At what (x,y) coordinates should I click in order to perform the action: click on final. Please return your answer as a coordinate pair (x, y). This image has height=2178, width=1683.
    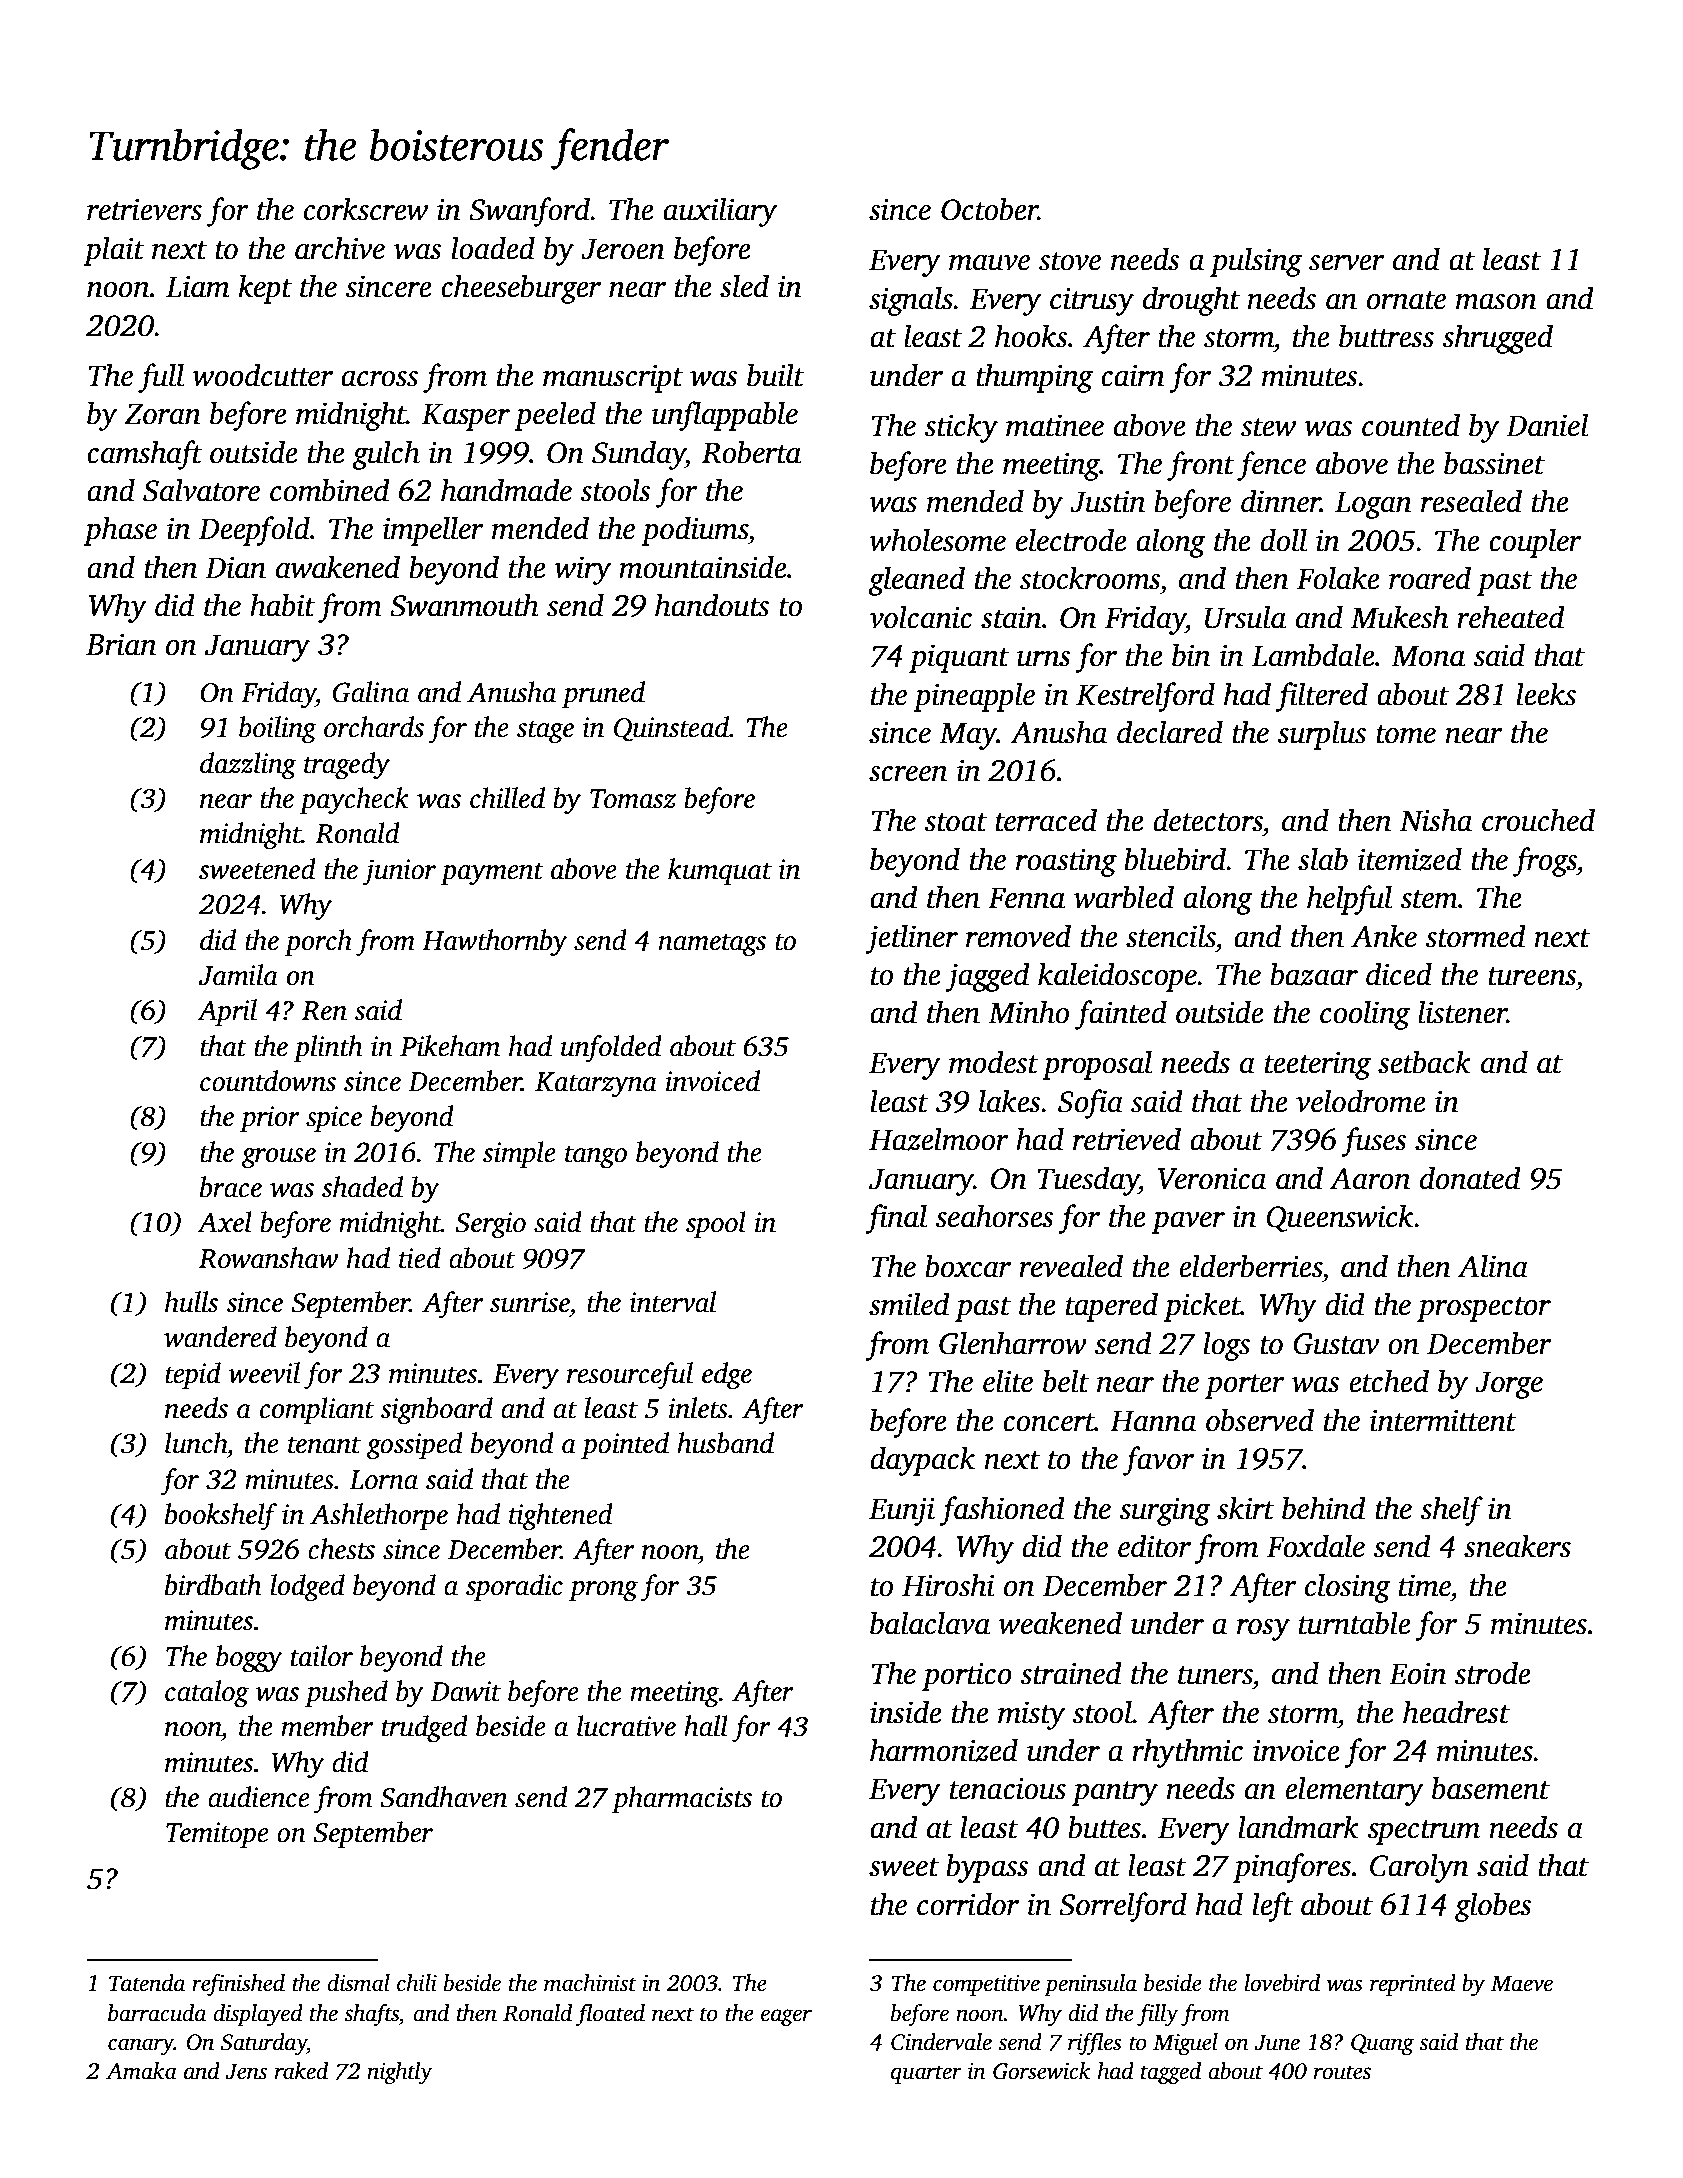
    Looking at the image, I should click on (896, 1219).
